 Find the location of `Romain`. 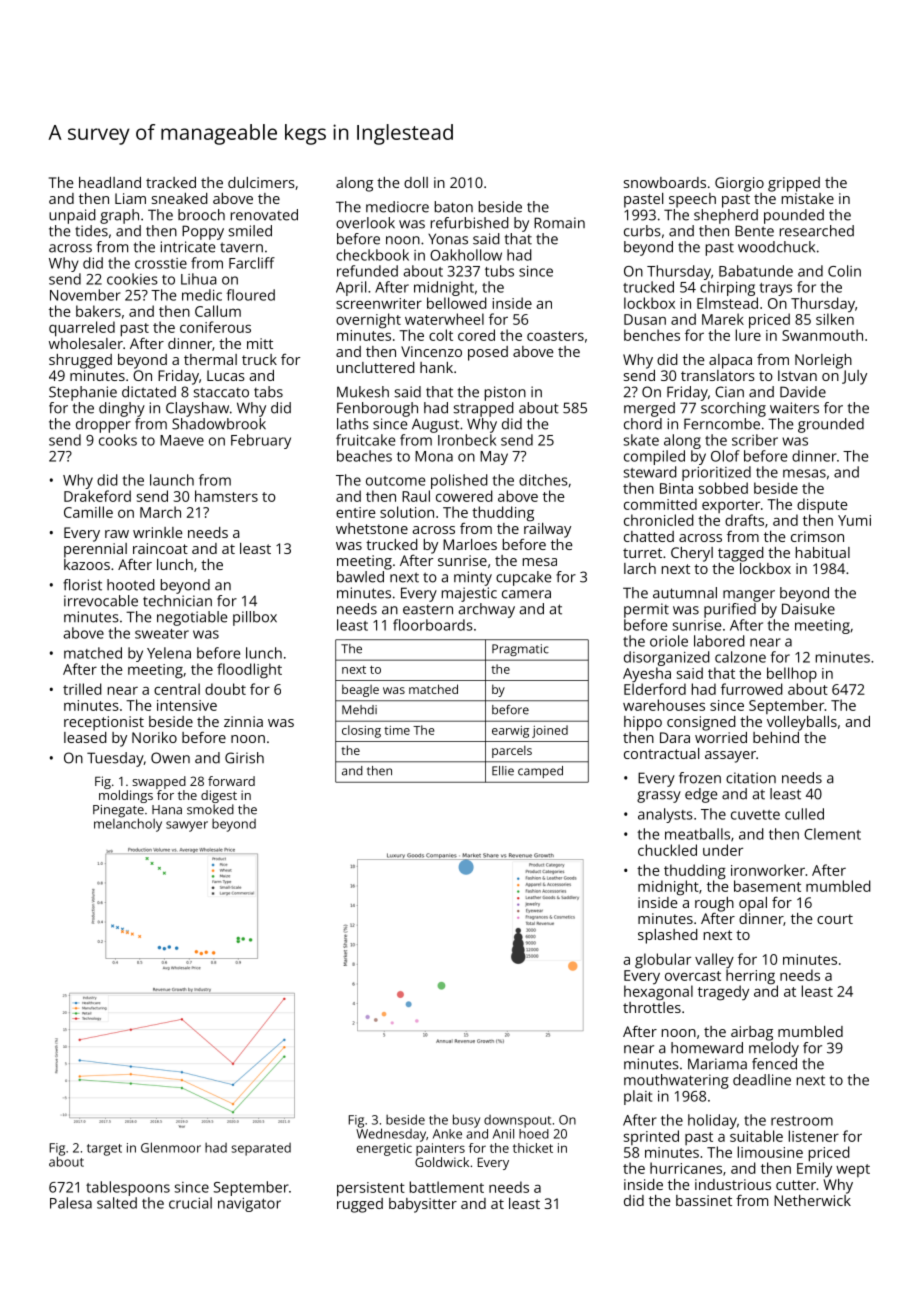

Romain is located at coordinates (559, 223).
